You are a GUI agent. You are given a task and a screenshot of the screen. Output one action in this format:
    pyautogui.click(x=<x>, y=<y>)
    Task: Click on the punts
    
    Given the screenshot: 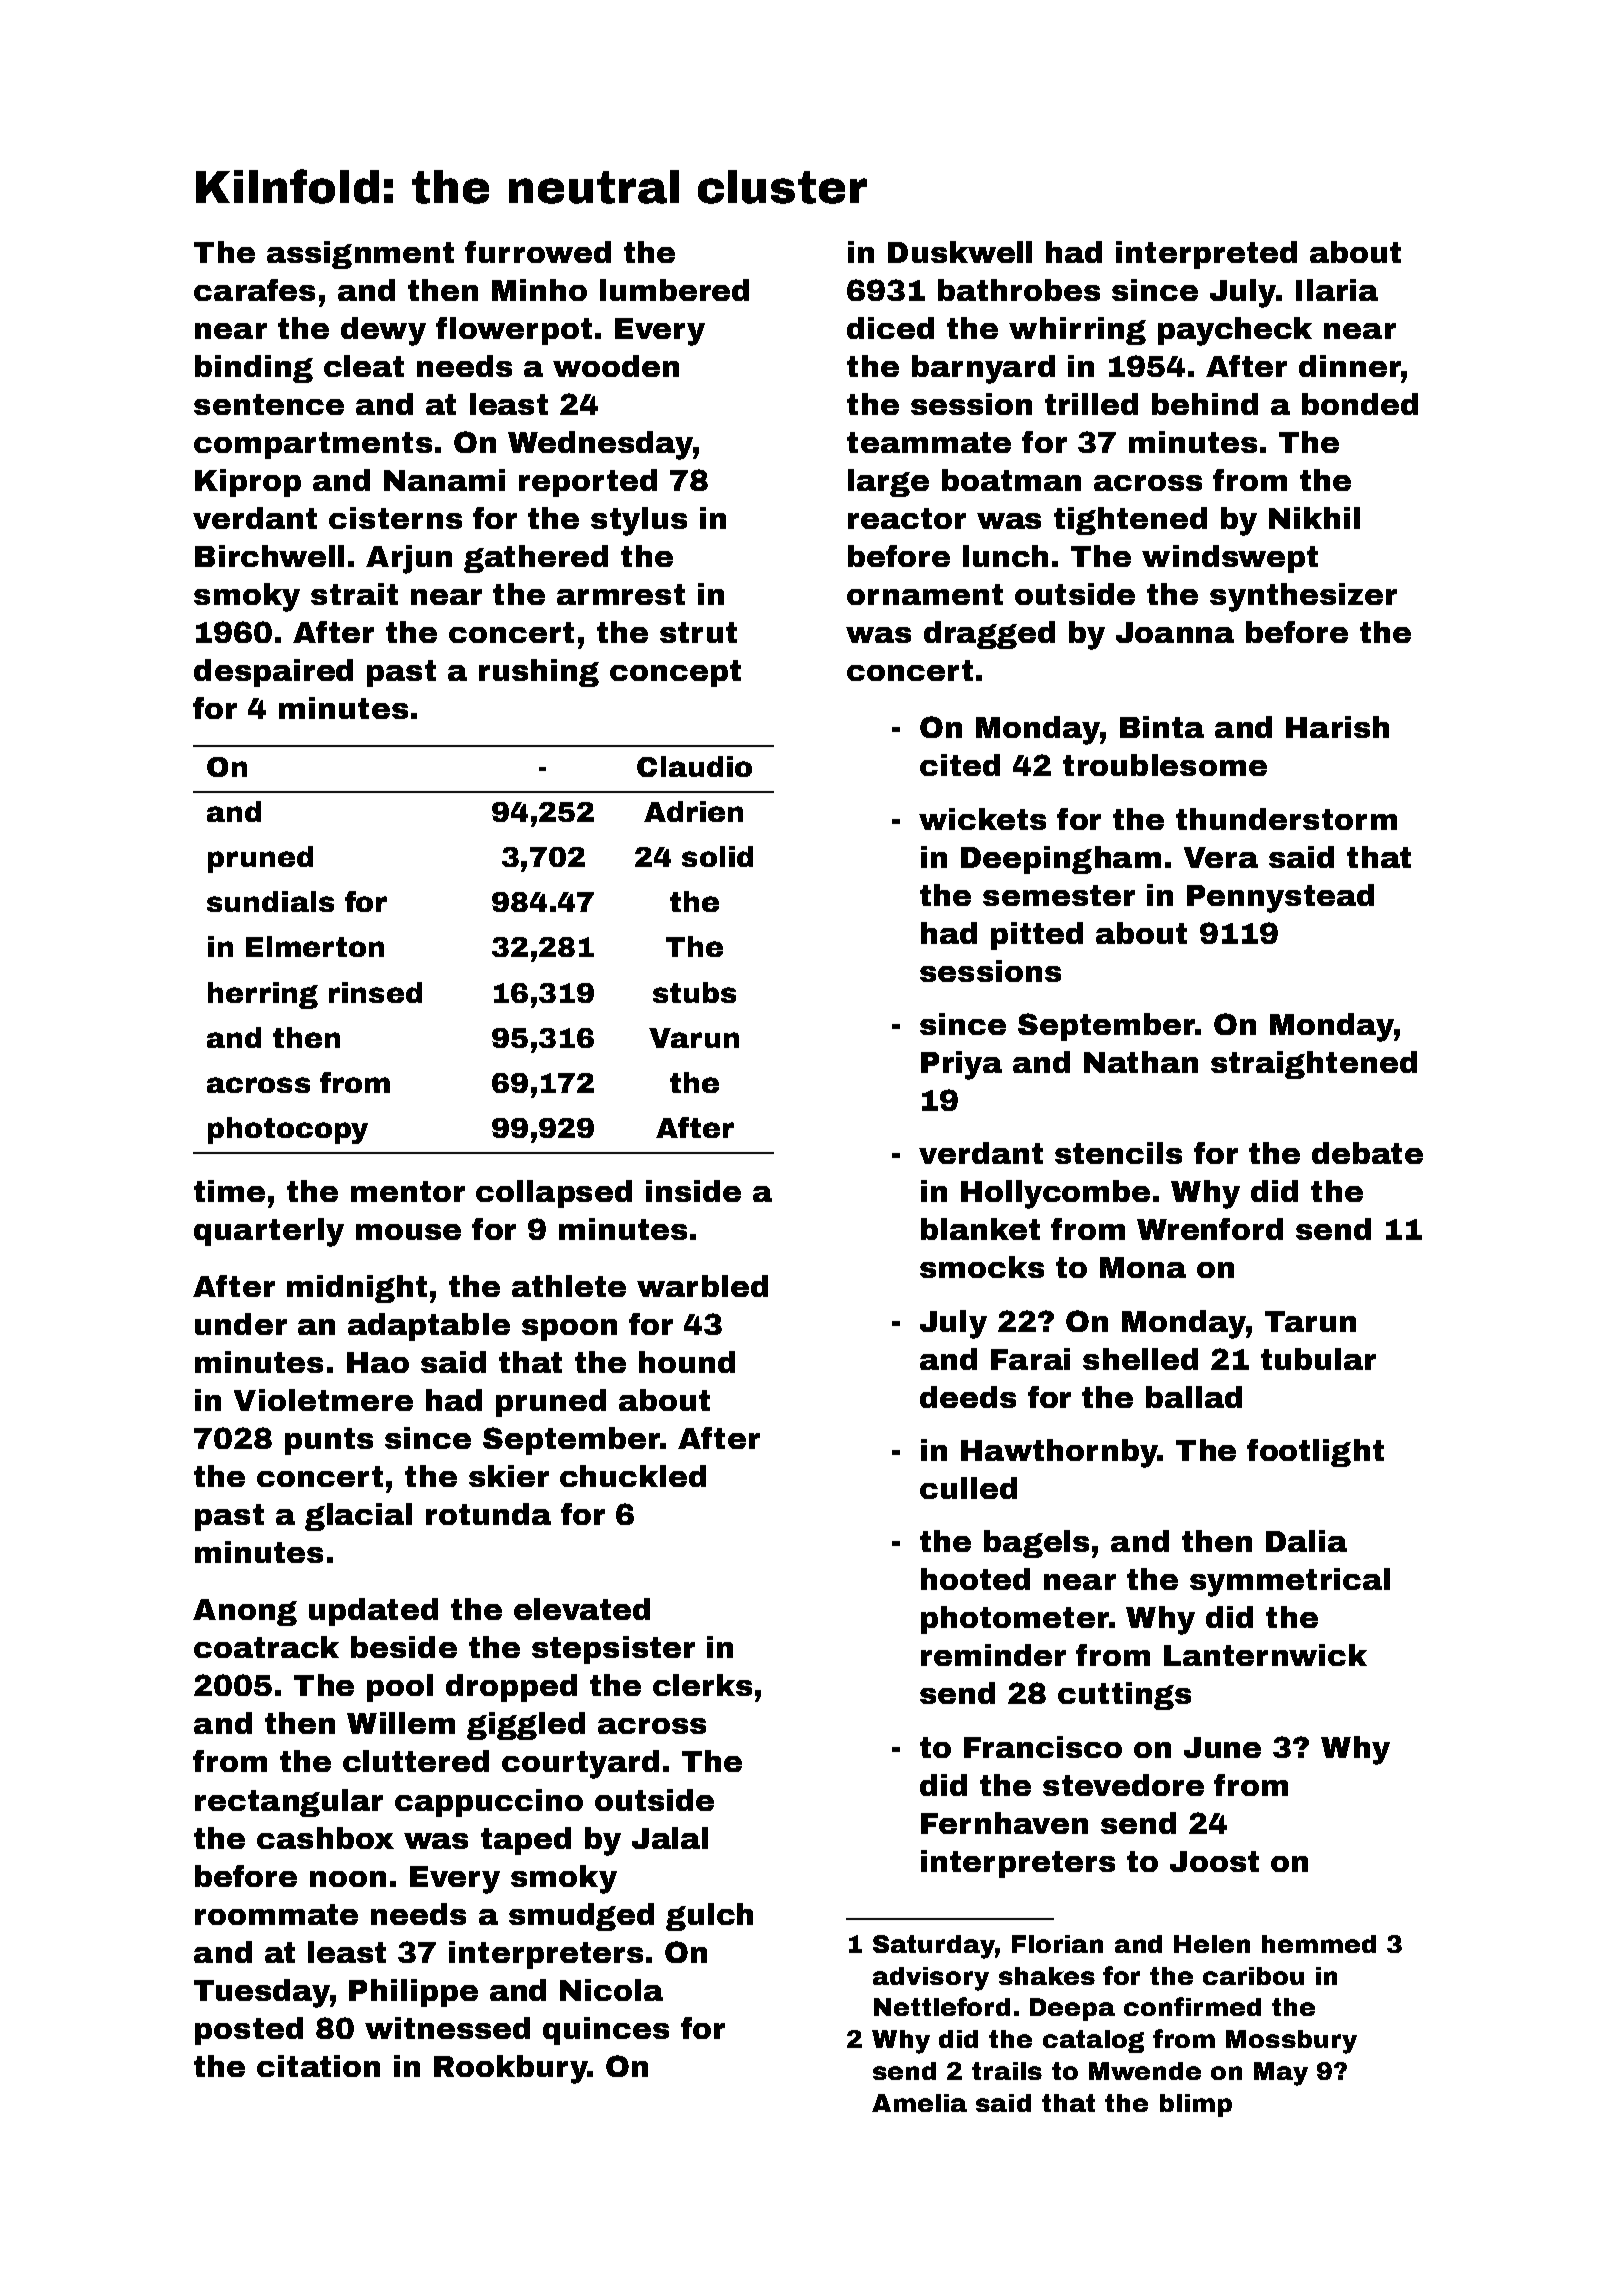 What is the action you would take?
    pyautogui.click(x=329, y=1441)
